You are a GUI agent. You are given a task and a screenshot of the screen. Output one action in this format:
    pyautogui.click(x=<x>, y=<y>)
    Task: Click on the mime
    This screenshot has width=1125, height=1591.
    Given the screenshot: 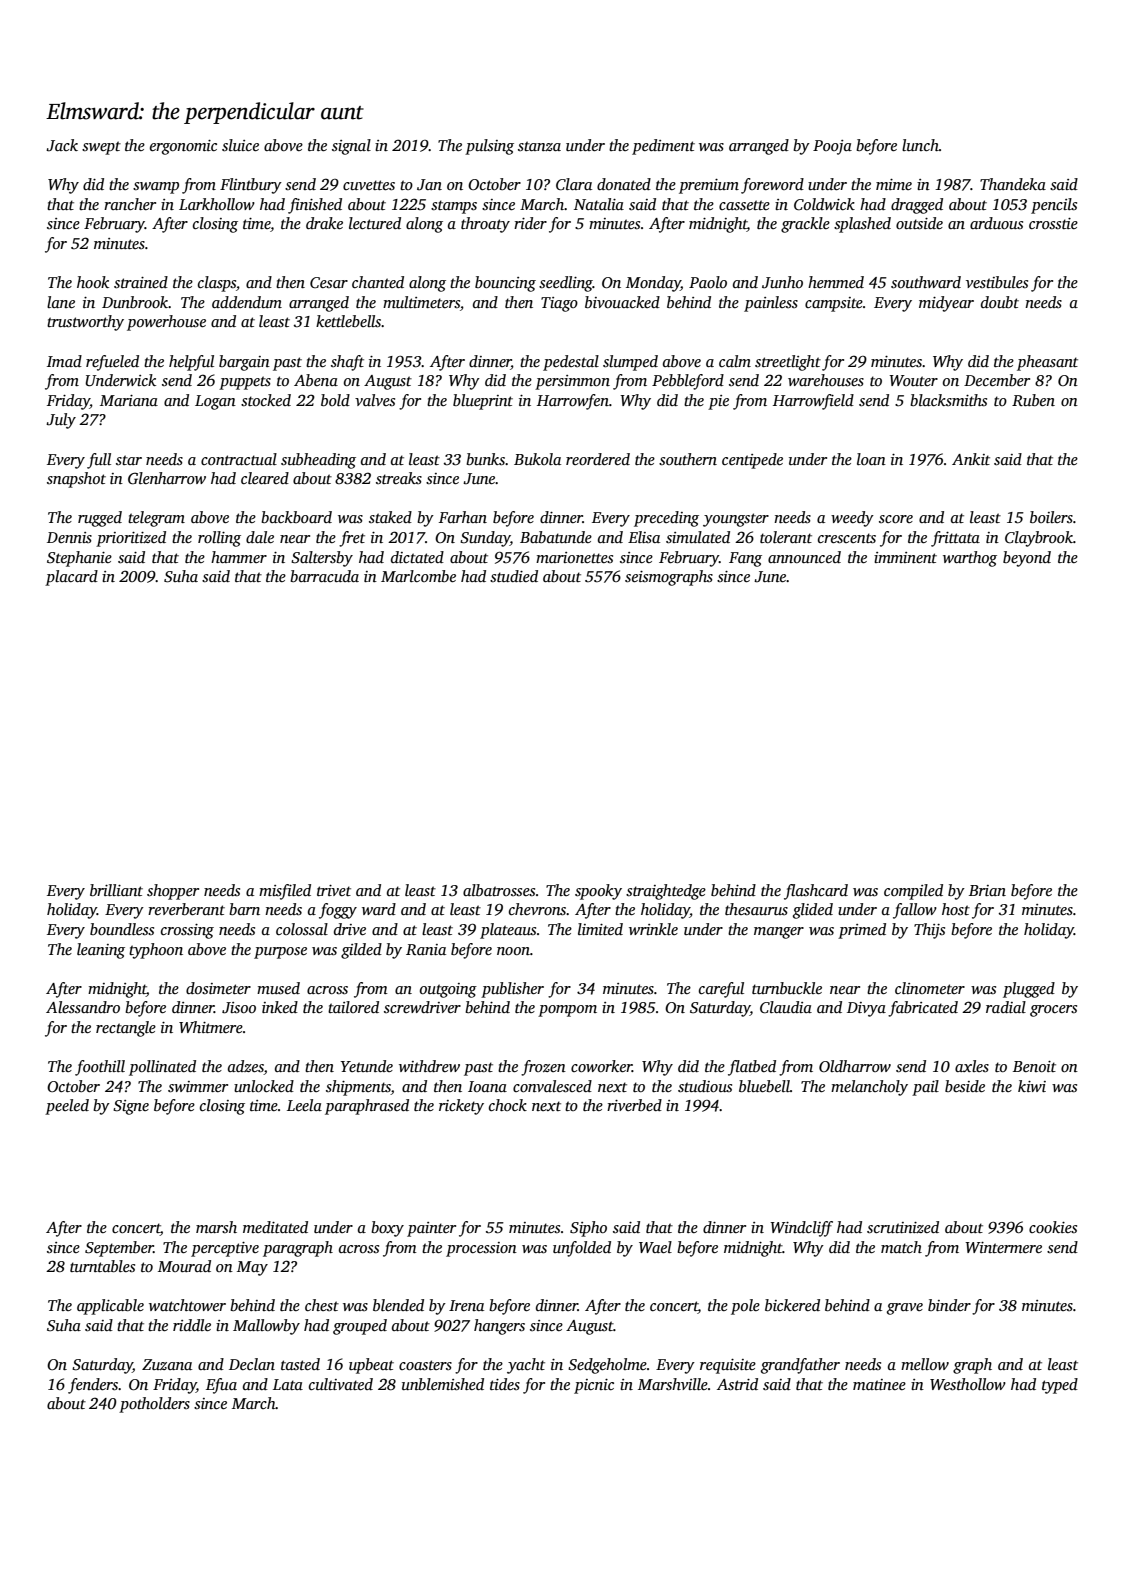 What is the action you would take?
    pyautogui.click(x=894, y=184)
